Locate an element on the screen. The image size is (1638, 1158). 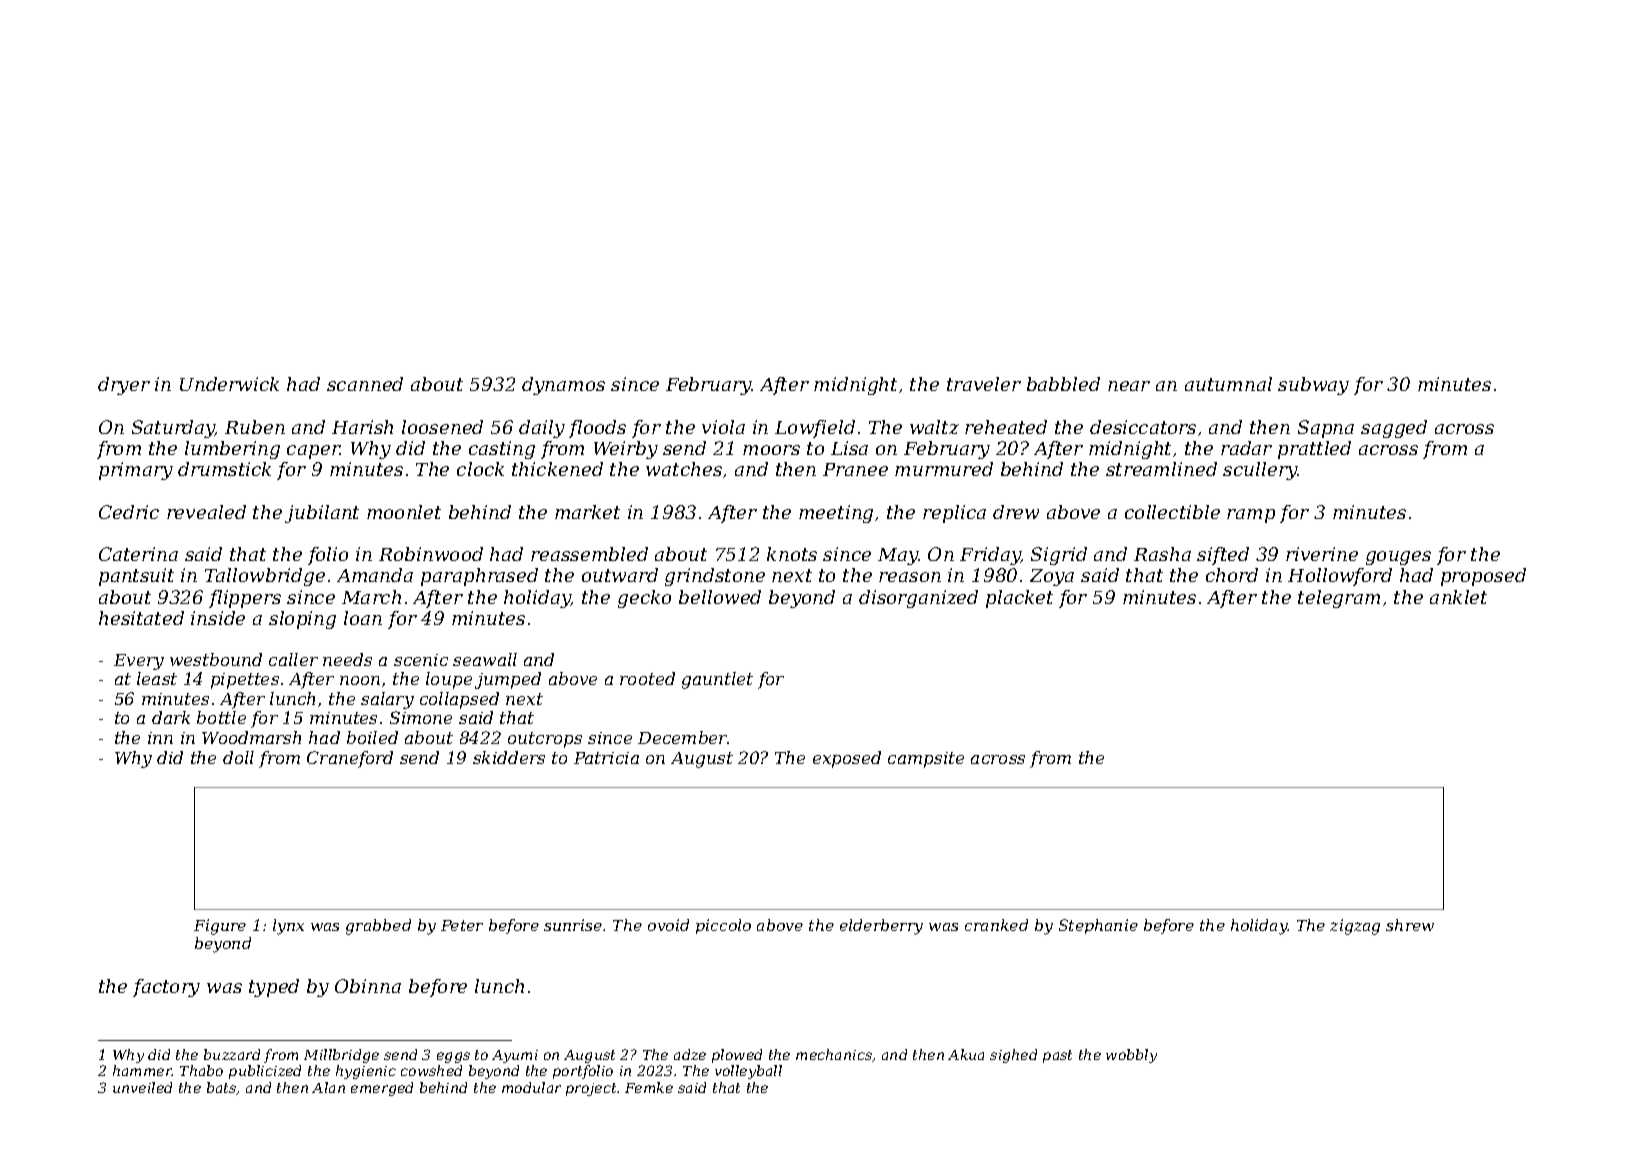
subway is located at coordinates (1313, 386).
